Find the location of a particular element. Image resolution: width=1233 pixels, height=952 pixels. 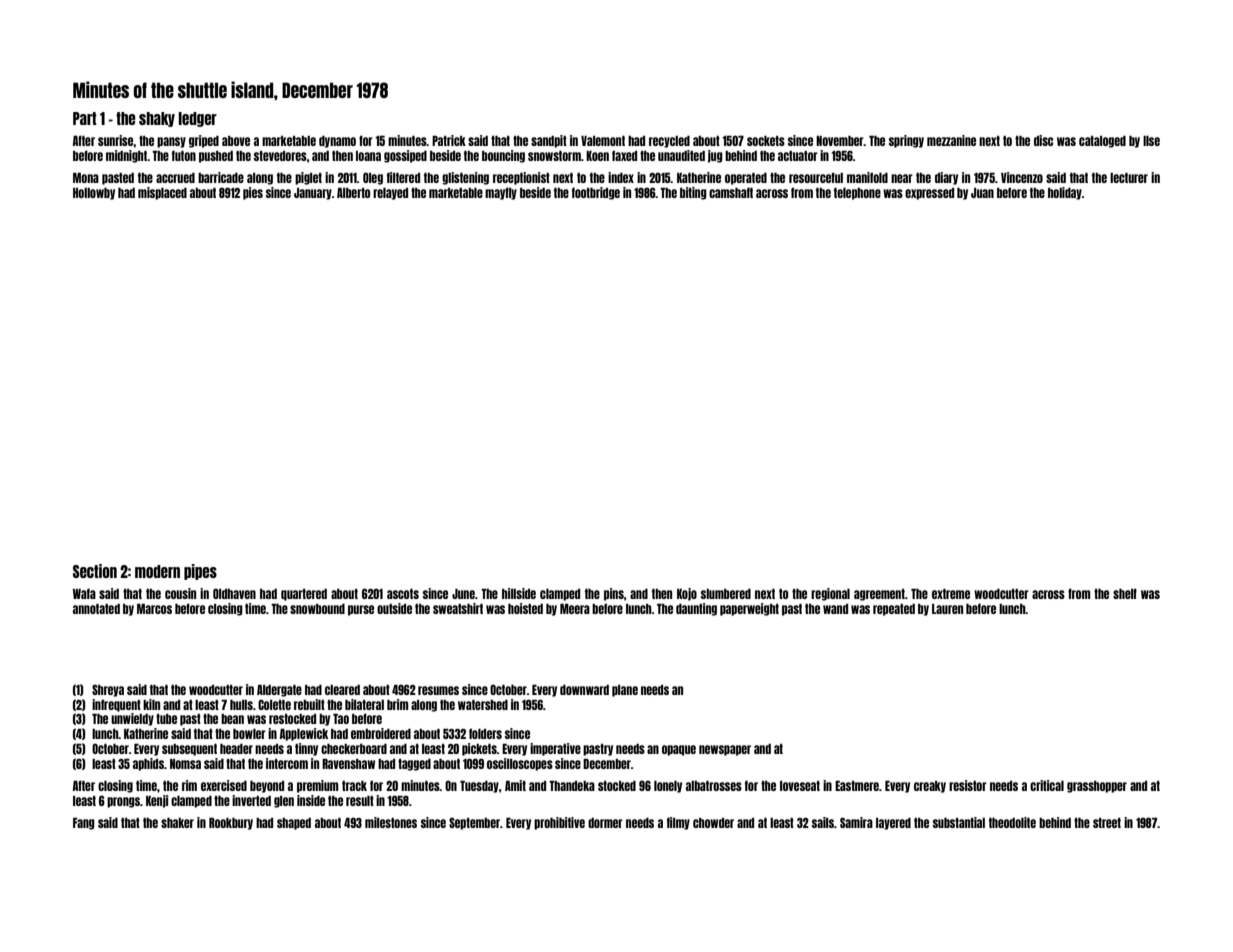

sockets is located at coordinates (766, 141).
